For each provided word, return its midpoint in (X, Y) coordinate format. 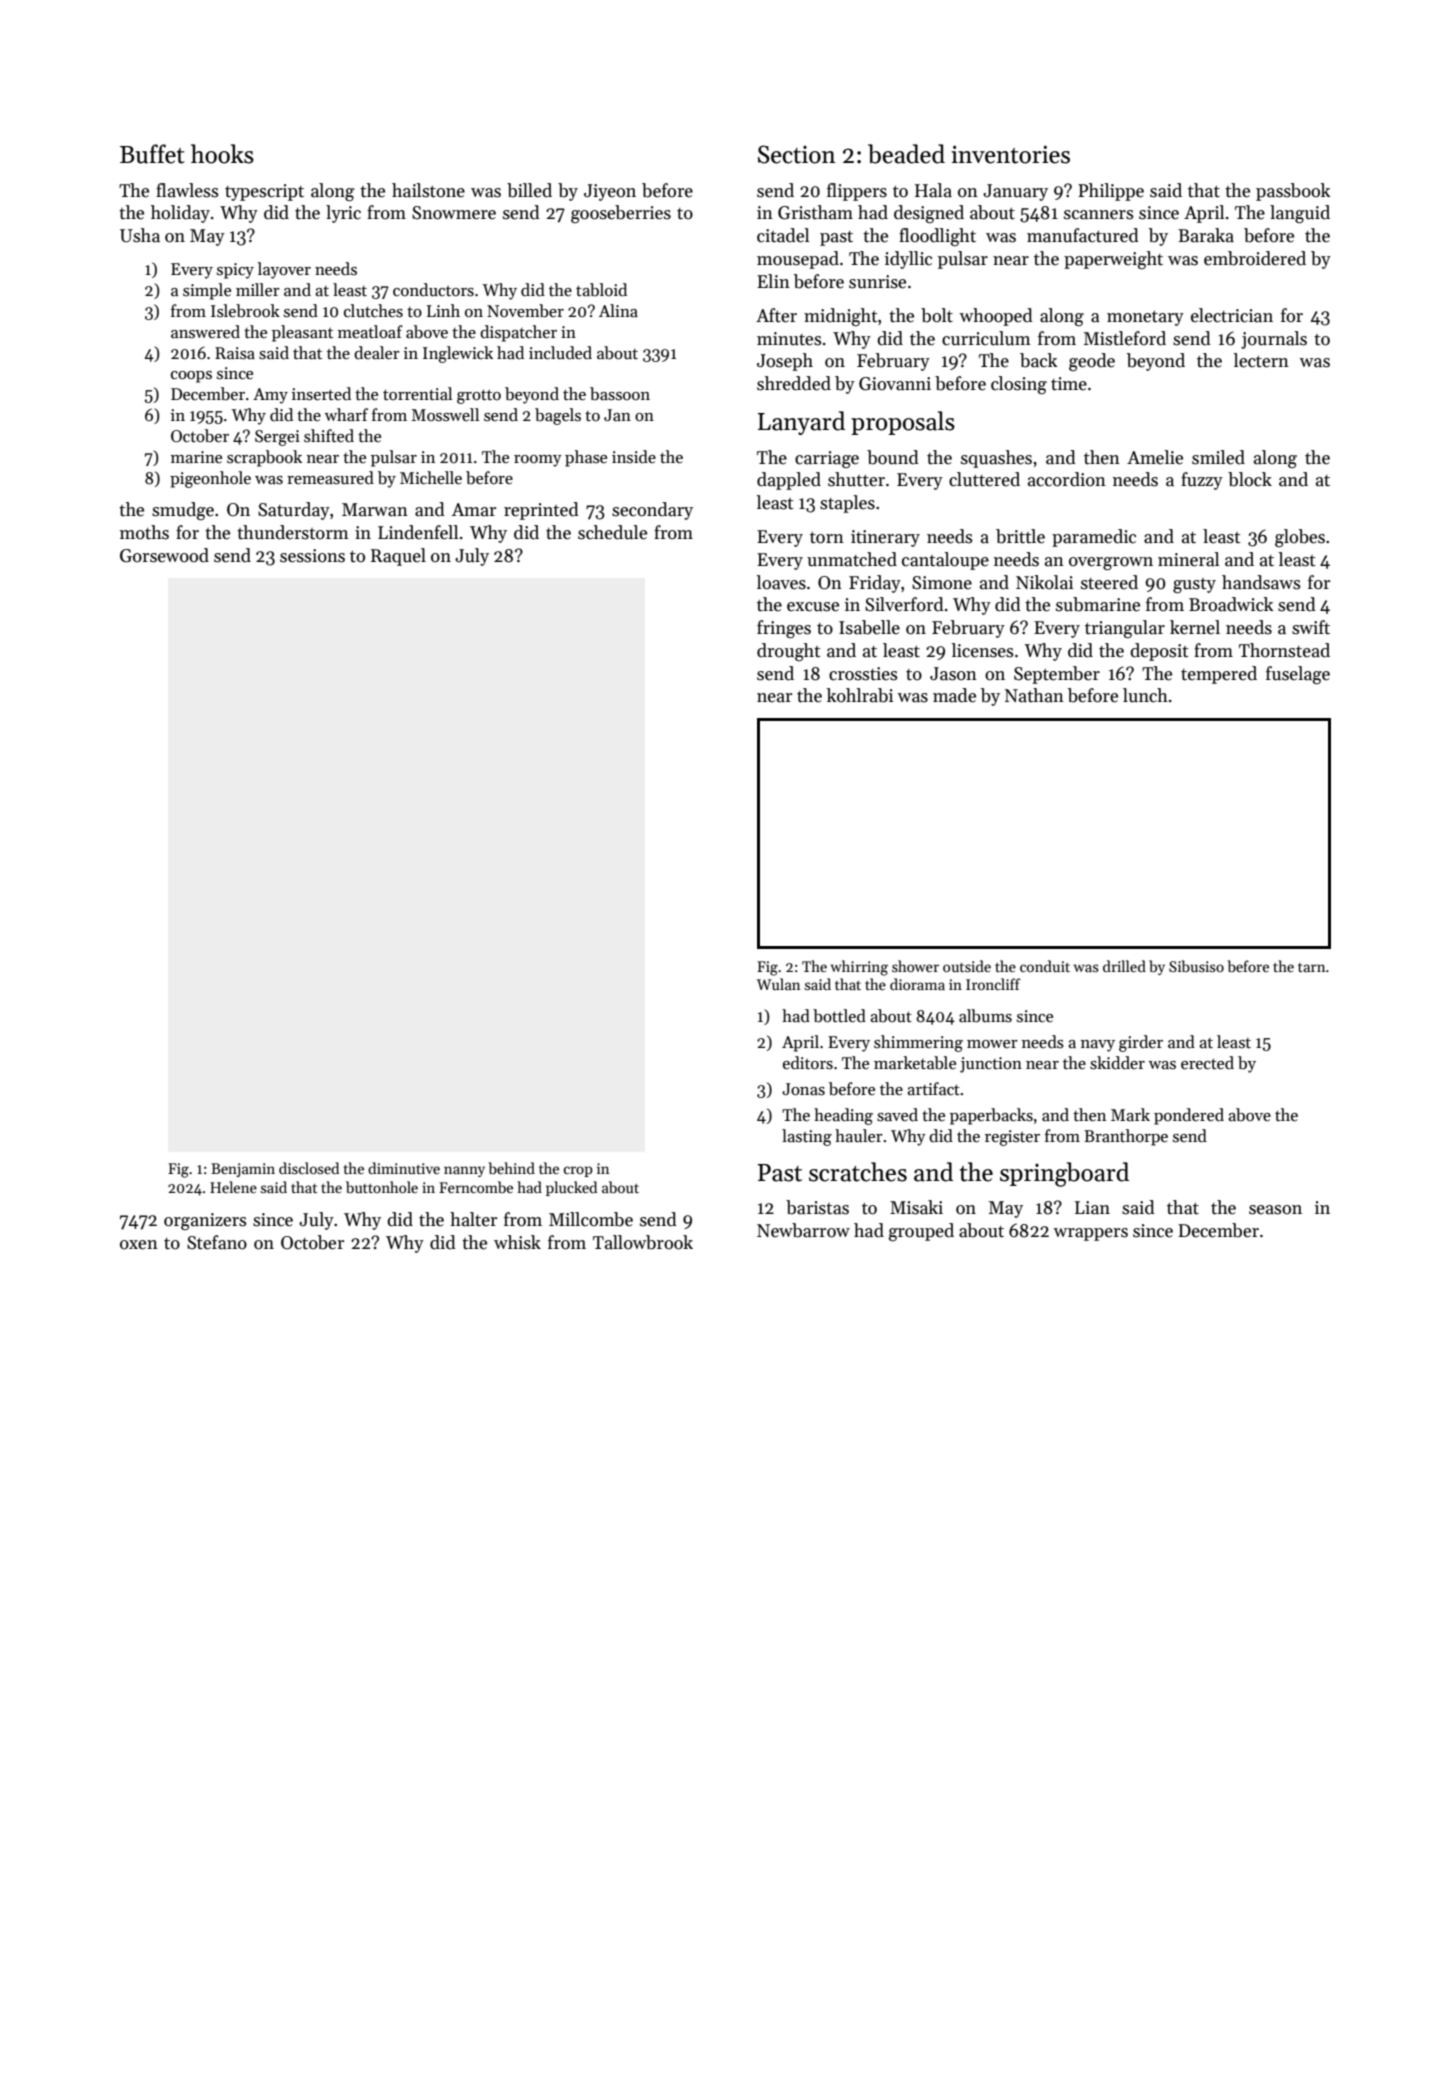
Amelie (1155, 457)
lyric (343, 214)
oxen (139, 1245)
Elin (773, 281)
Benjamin (243, 1170)
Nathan (1034, 695)
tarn (1311, 967)
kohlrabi (860, 695)
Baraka (1206, 235)
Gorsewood (164, 555)
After (776, 315)
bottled (839, 1016)
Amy (270, 396)
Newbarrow (803, 1230)
